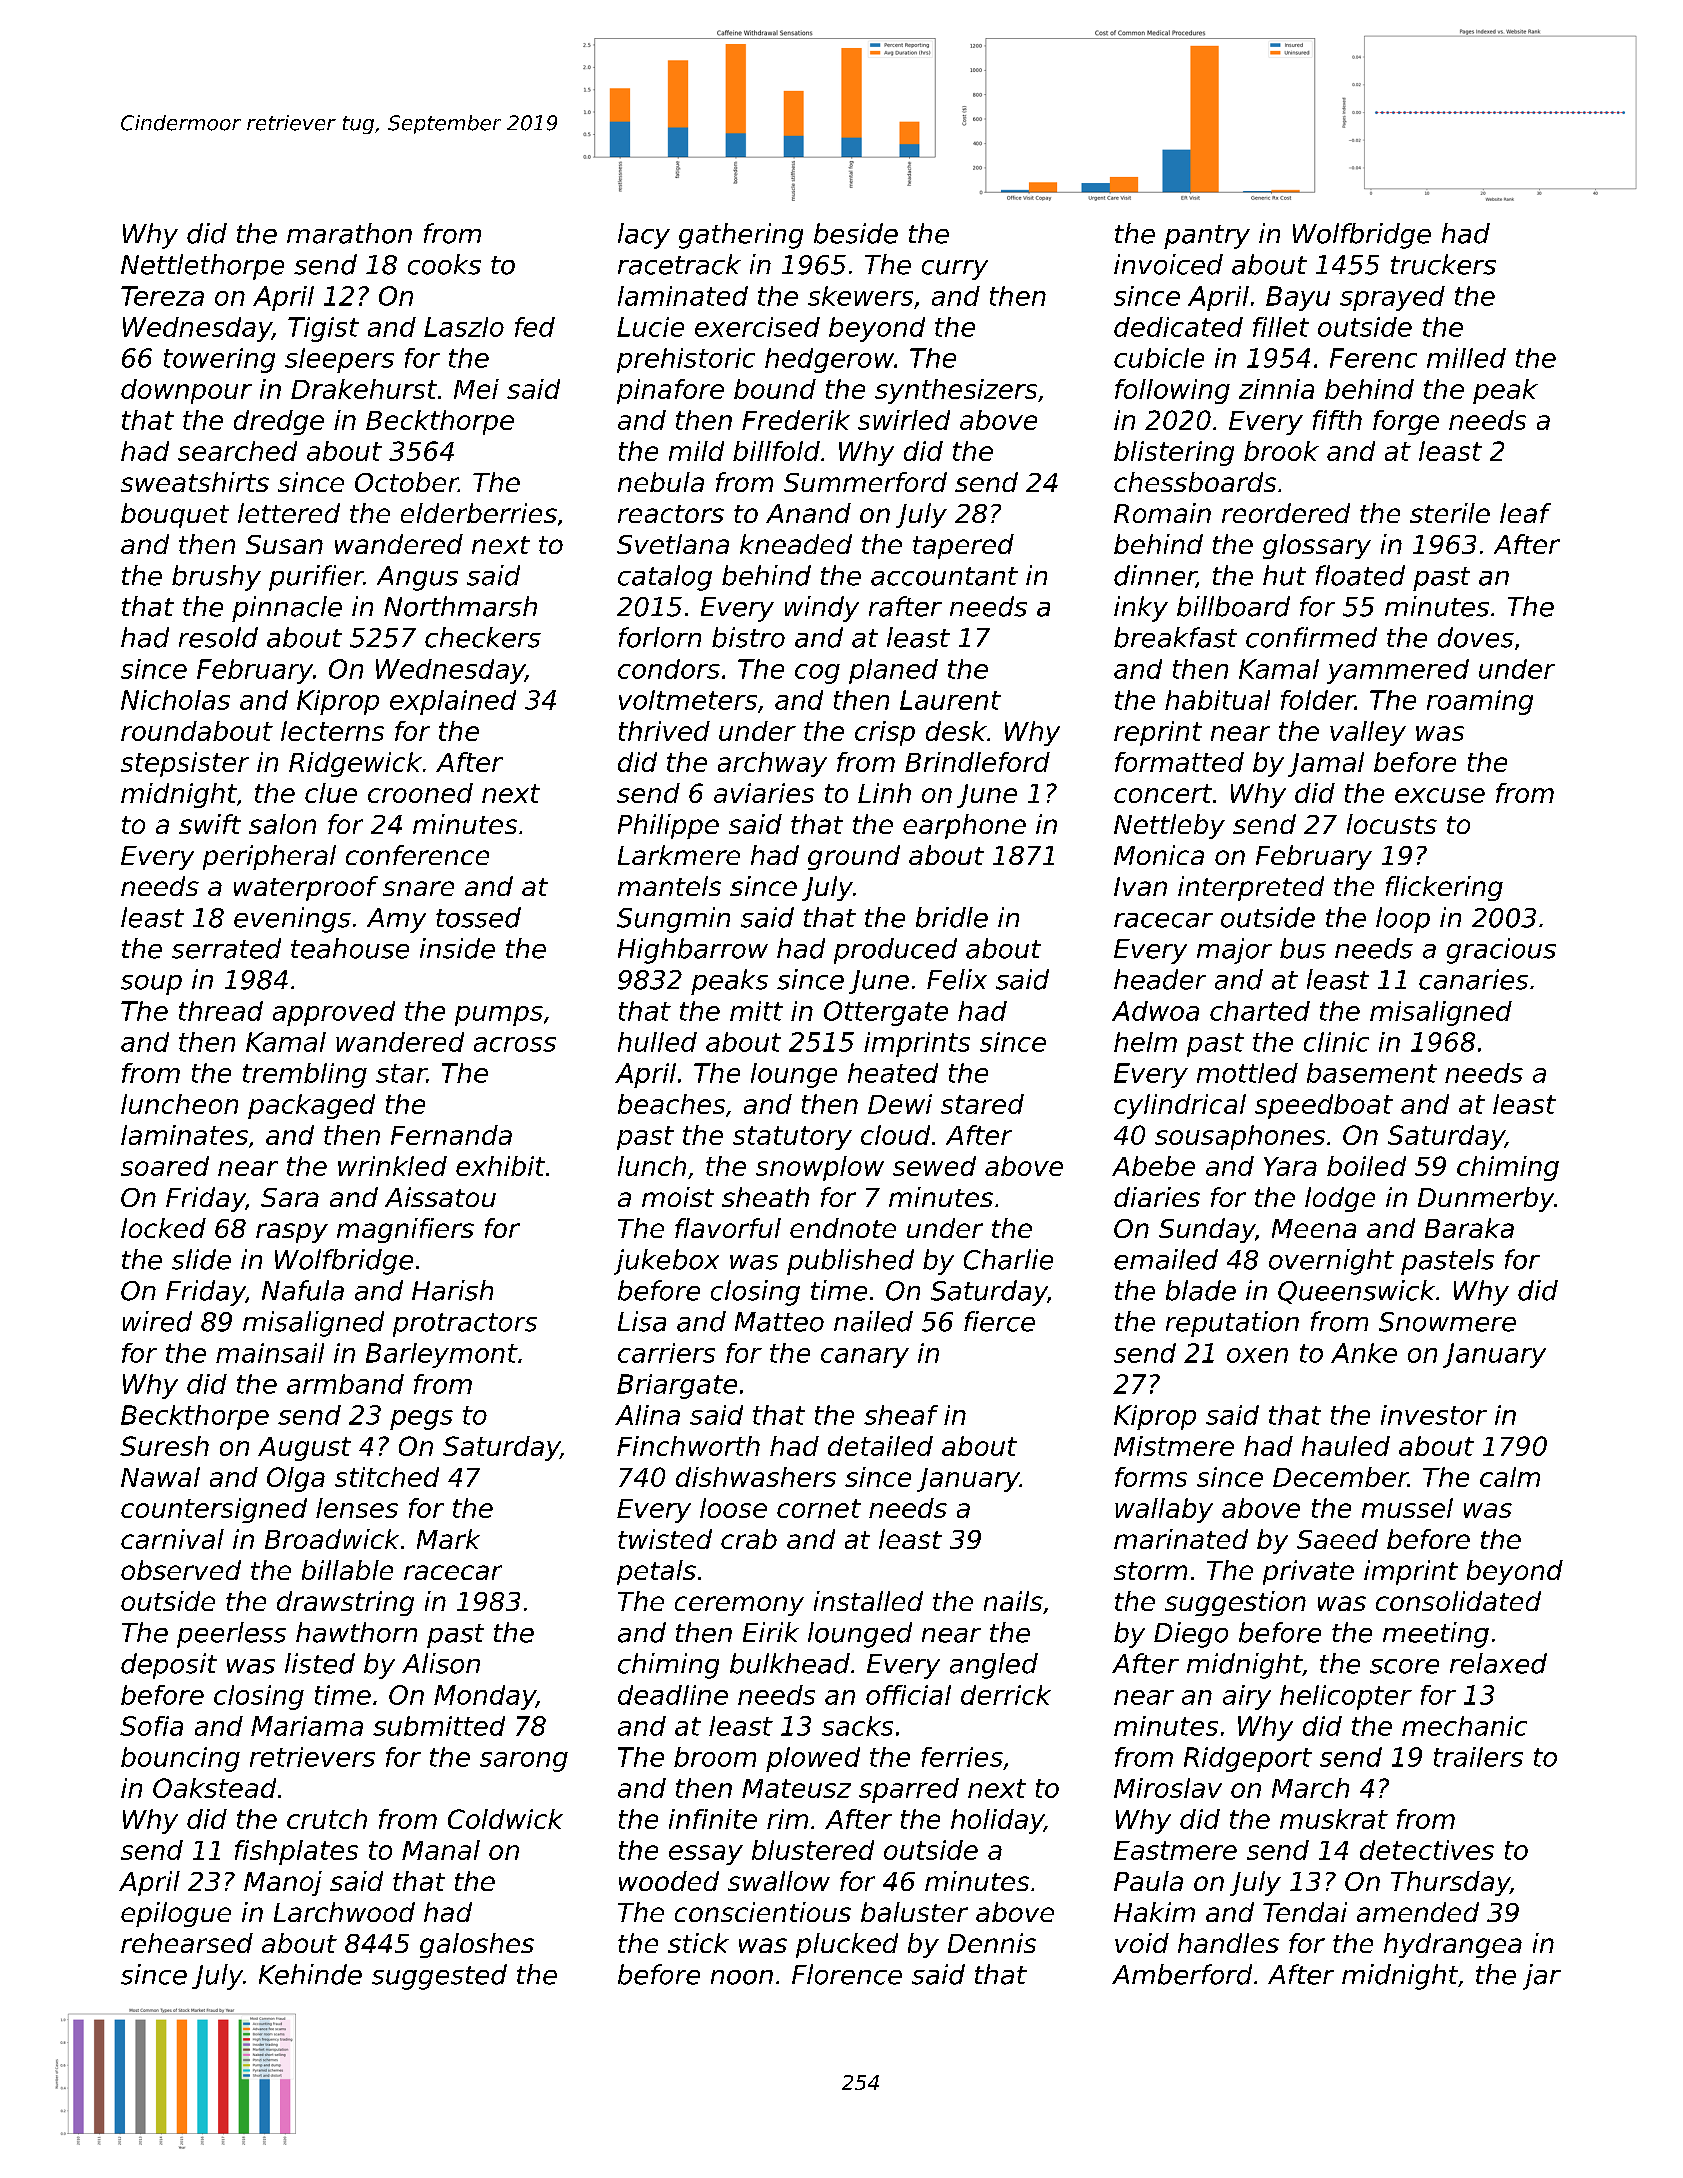 The height and width of the screenshot is (2178, 1683). I want to click on Felix, so click(957, 979).
